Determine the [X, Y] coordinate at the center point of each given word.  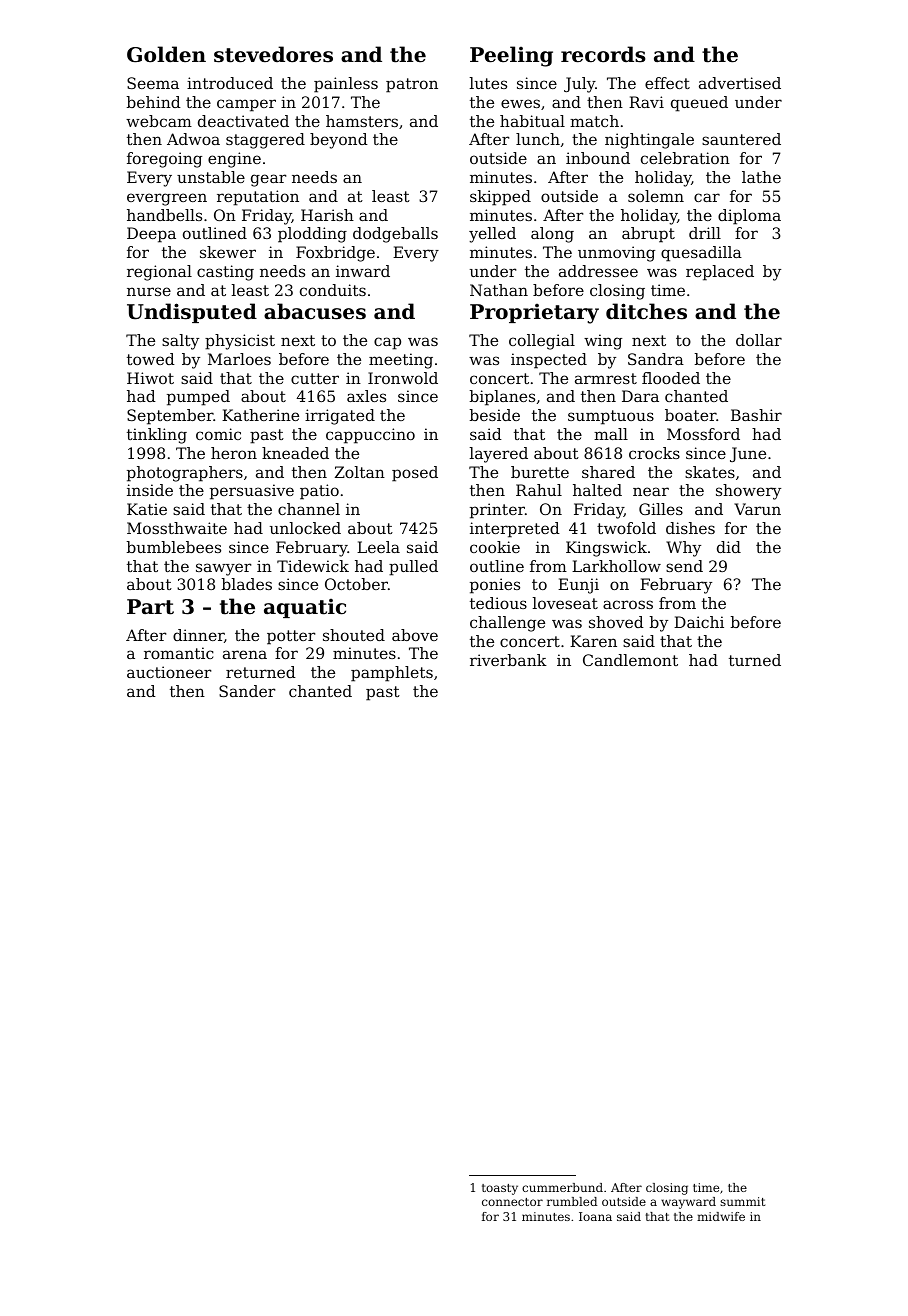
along [552, 235]
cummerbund [562, 1187]
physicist [240, 342]
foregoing [164, 160]
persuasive [252, 492]
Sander [247, 691]
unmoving [616, 254]
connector [512, 1202]
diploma [749, 217]
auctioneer [169, 672]
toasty [500, 1189]
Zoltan [360, 472]
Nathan [499, 290]
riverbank [508, 660]
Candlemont [630, 660]
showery [748, 492]
